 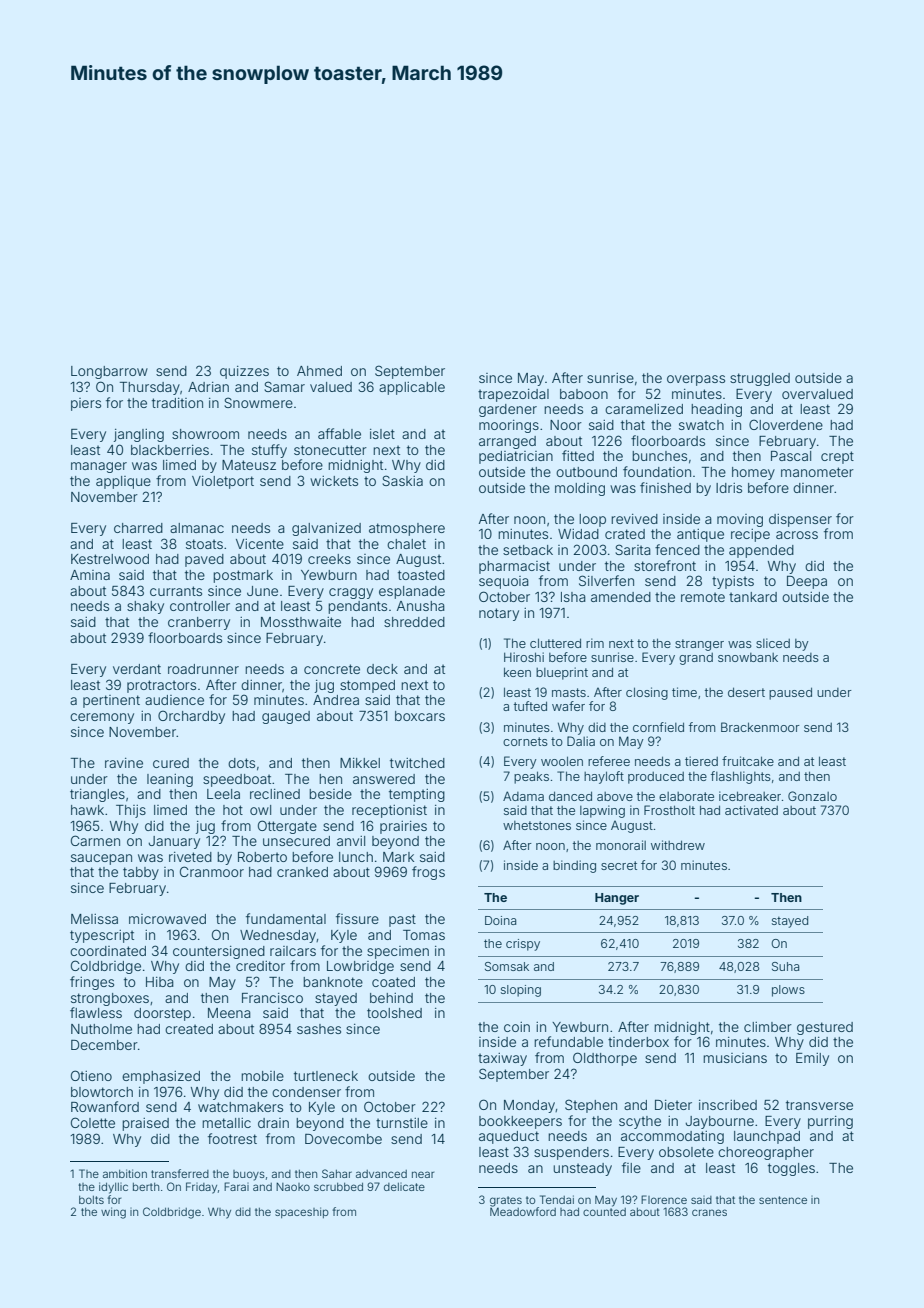 I want to click on manometer, so click(x=817, y=472).
